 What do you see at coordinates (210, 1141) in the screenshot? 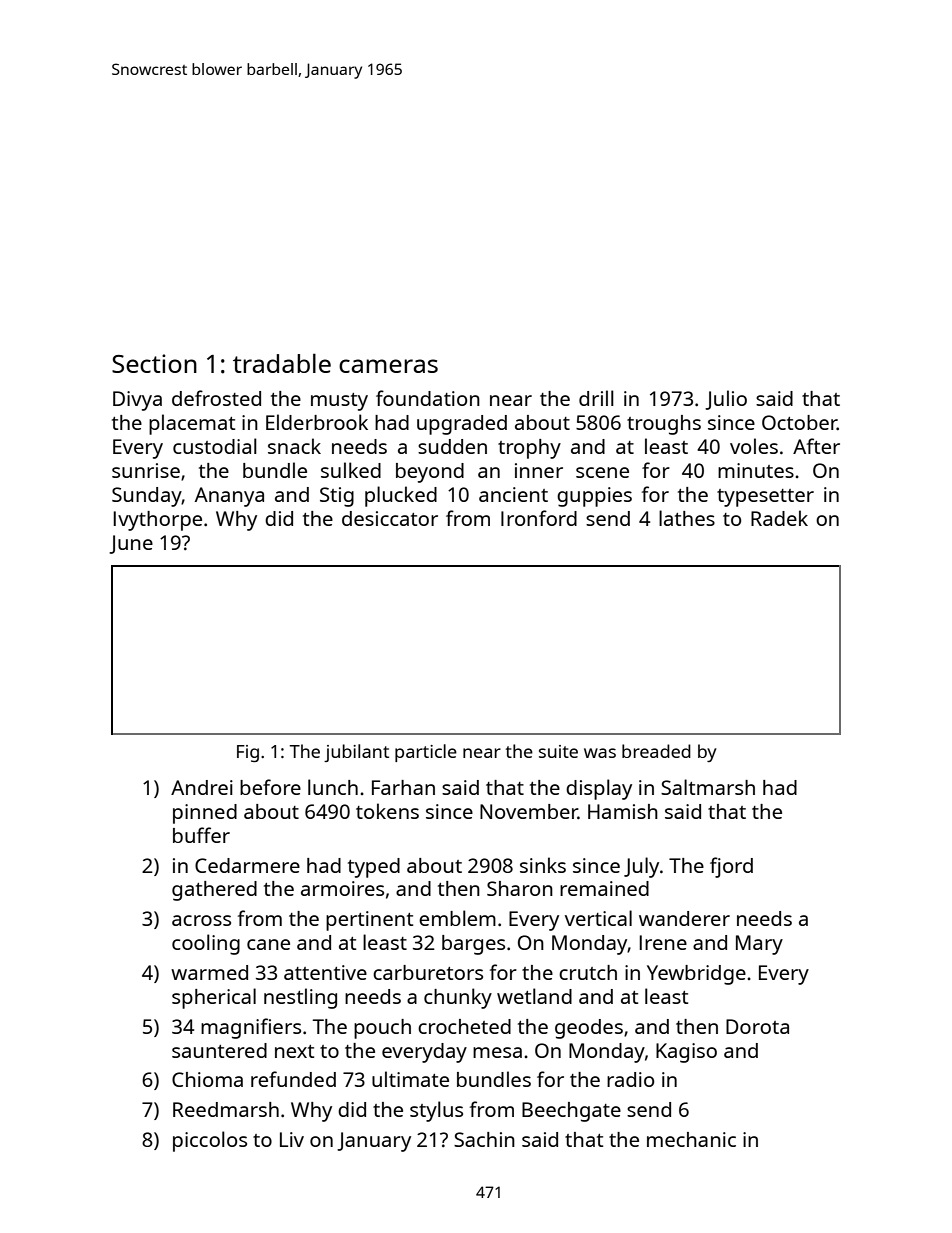
I see `piccolos` at bounding box center [210, 1141].
